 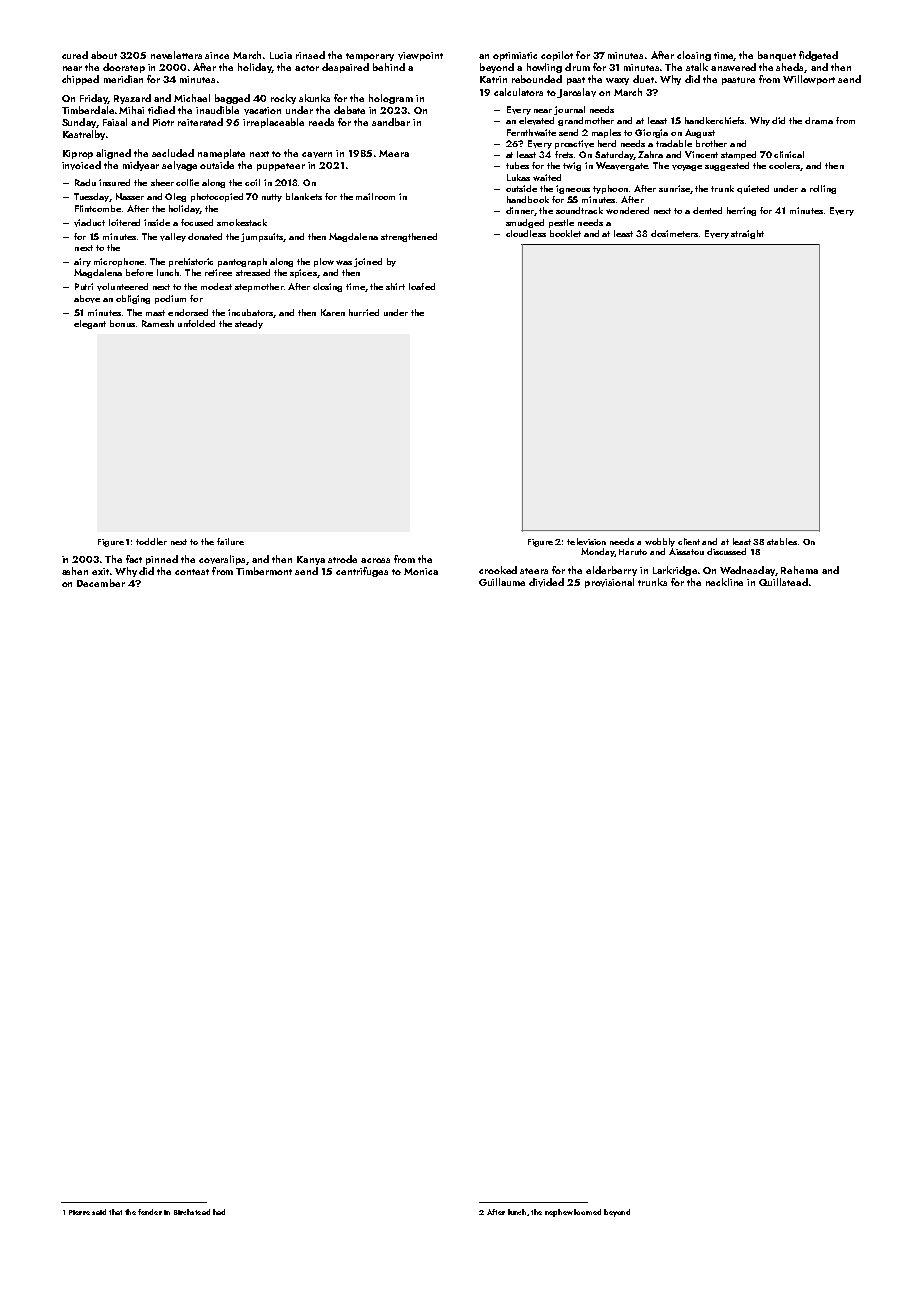 What do you see at coordinates (173, 153) in the document?
I see `secluded` at bounding box center [173, 153].
